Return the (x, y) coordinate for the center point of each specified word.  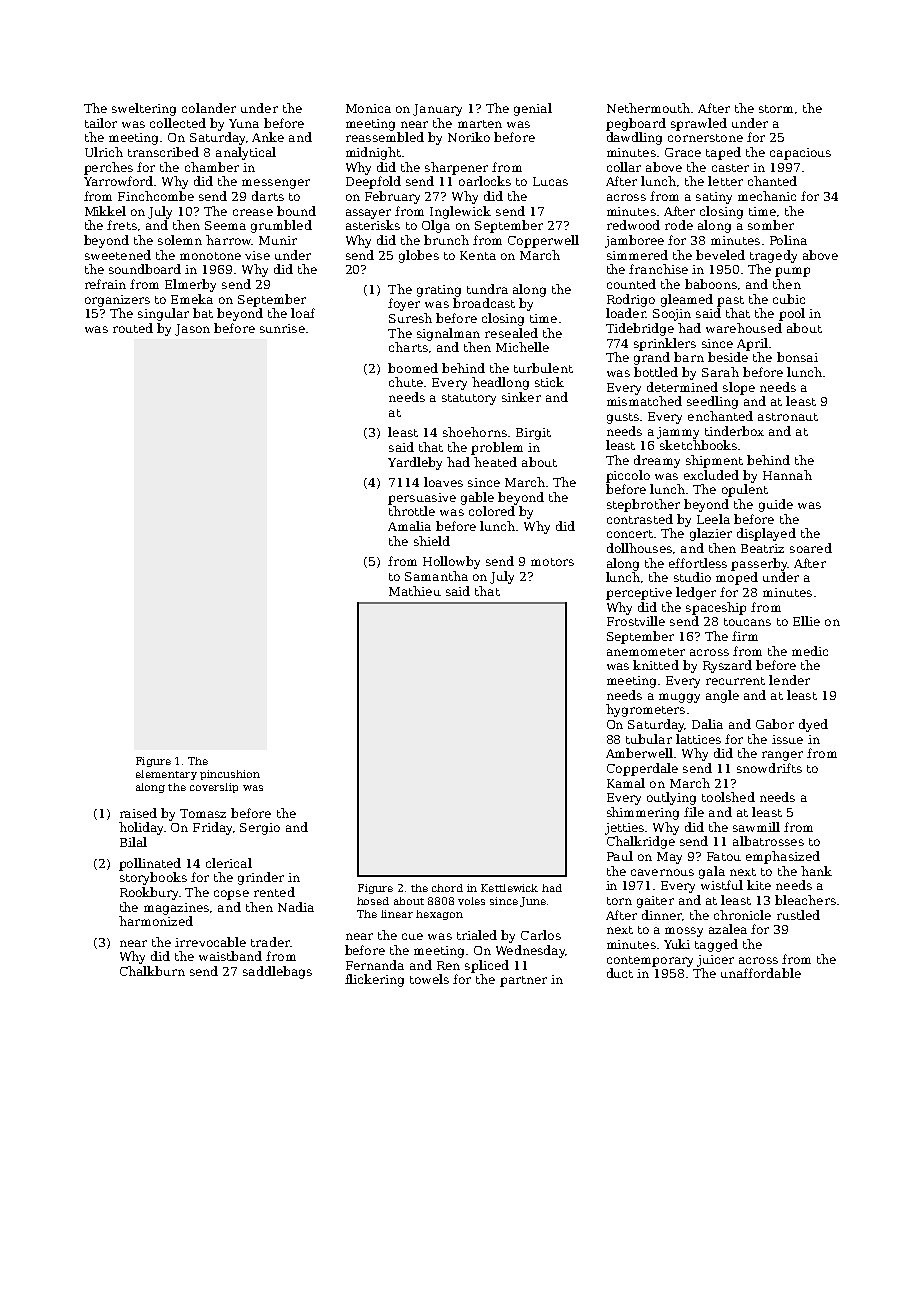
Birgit (533, 434)
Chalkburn (152, 971)
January (437, 110)
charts (408, 347)
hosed (373, 901)
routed (133, 328)
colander (209, 108)
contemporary (650, 961)
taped (723, 153)
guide (776, 505)
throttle (412, 511)
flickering (374, 980)
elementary (166, 775)
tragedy (773, 256)
